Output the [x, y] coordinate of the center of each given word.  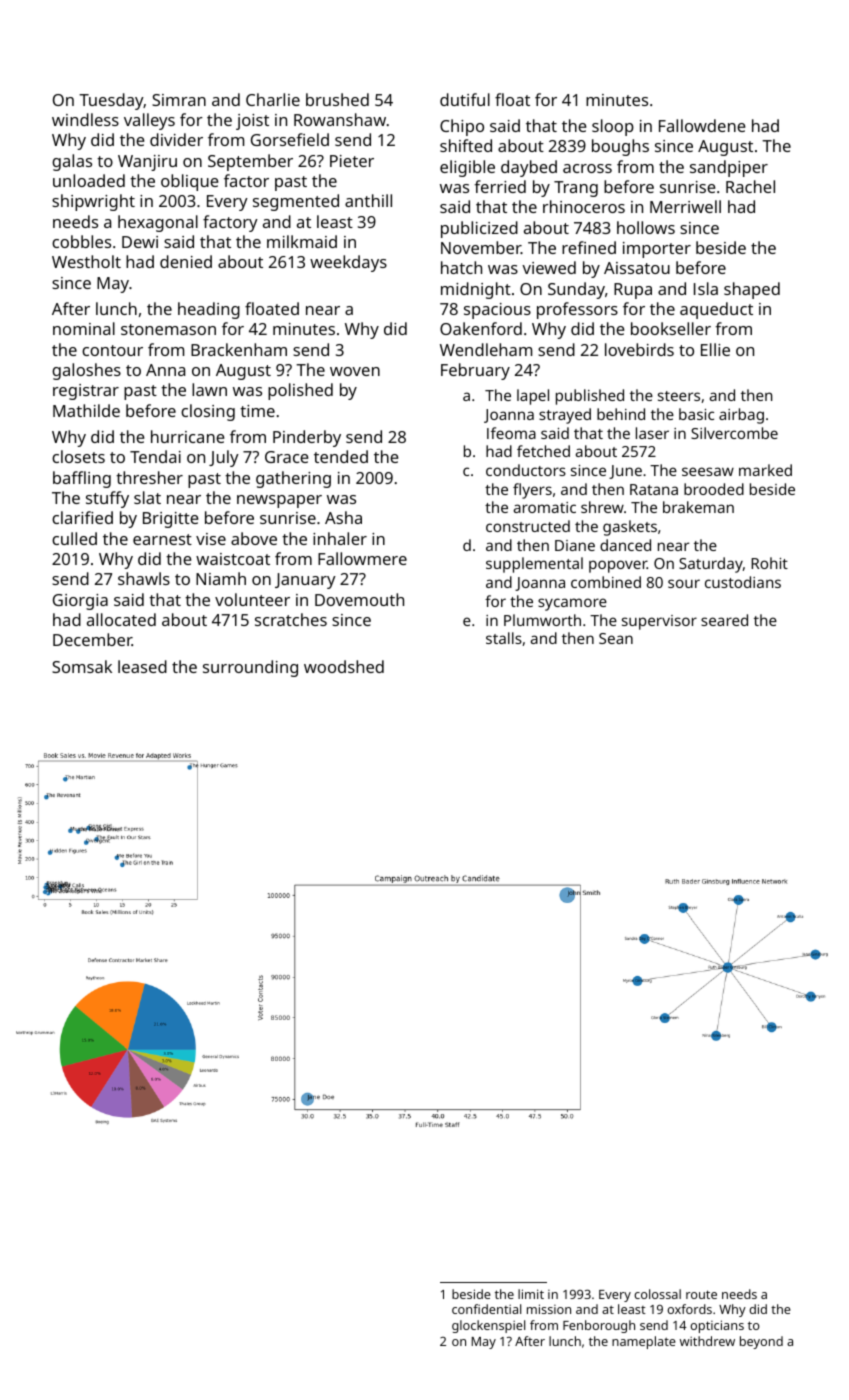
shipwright [93, 202]
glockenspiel [488, 1326]
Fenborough [599, 1326]
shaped [752, 290]
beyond [761, 1342]
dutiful [465, 99]
